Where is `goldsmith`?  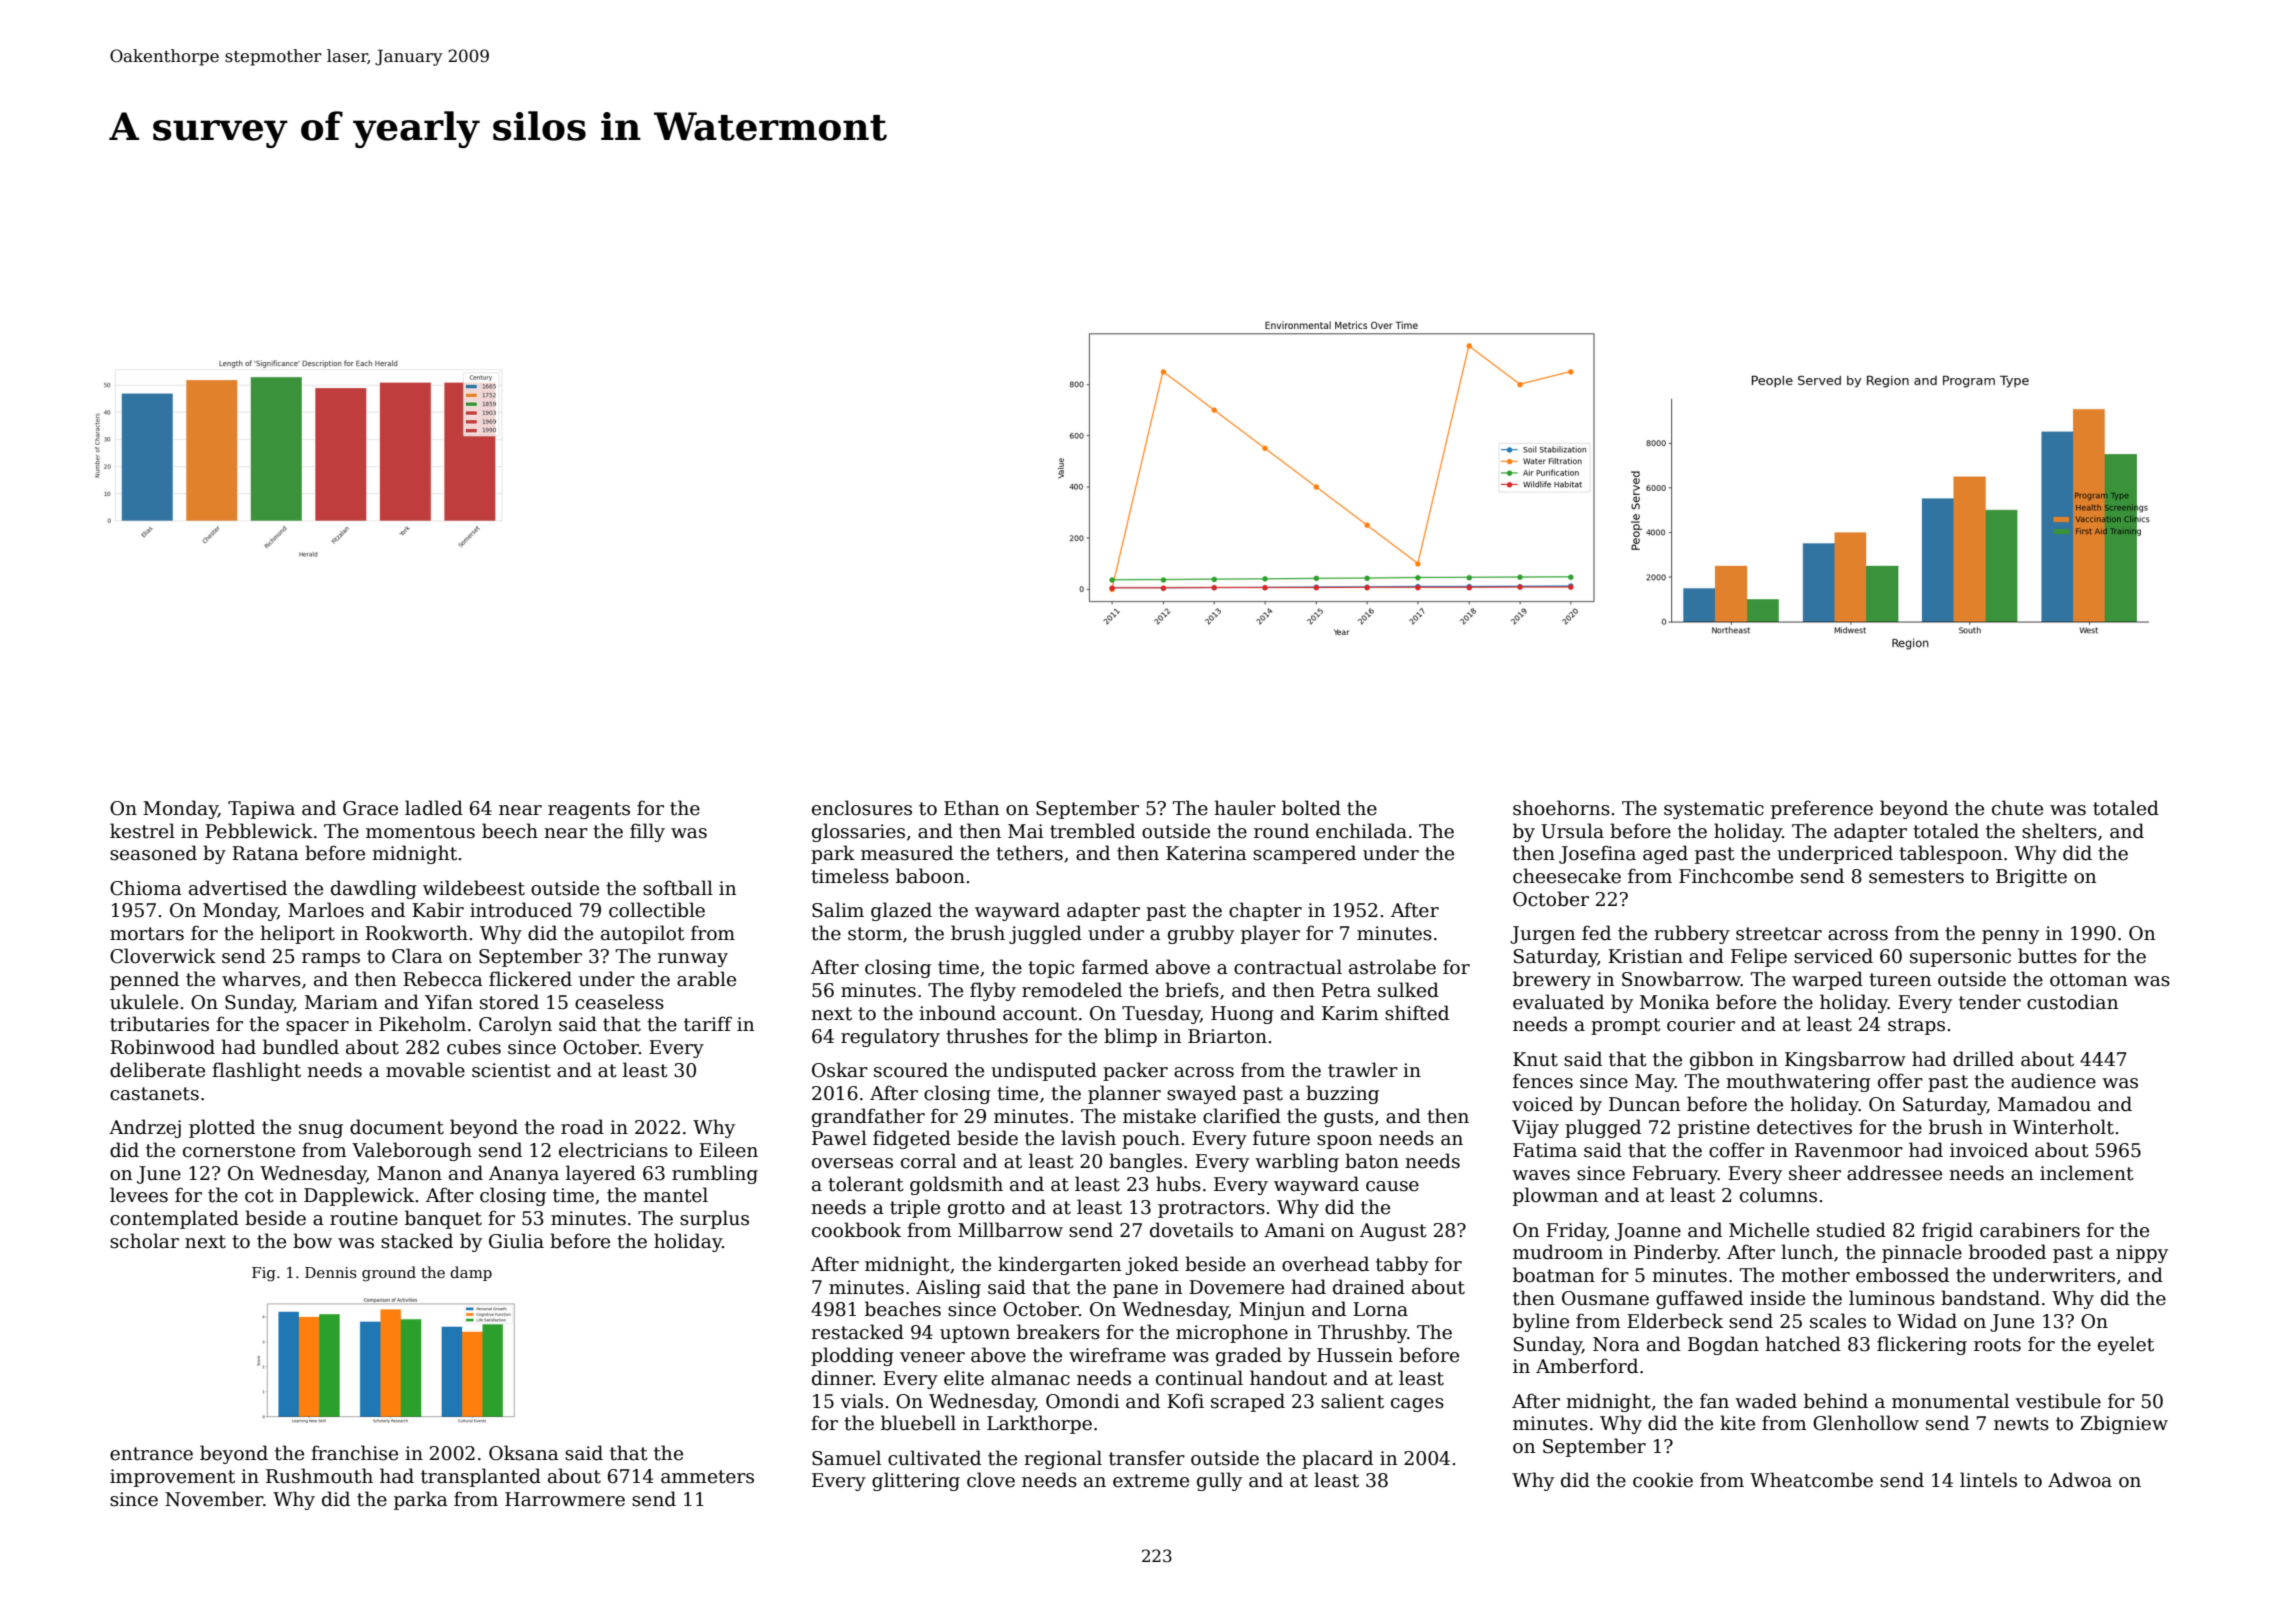 goldsmith is located at coordinates (956, 1185).
